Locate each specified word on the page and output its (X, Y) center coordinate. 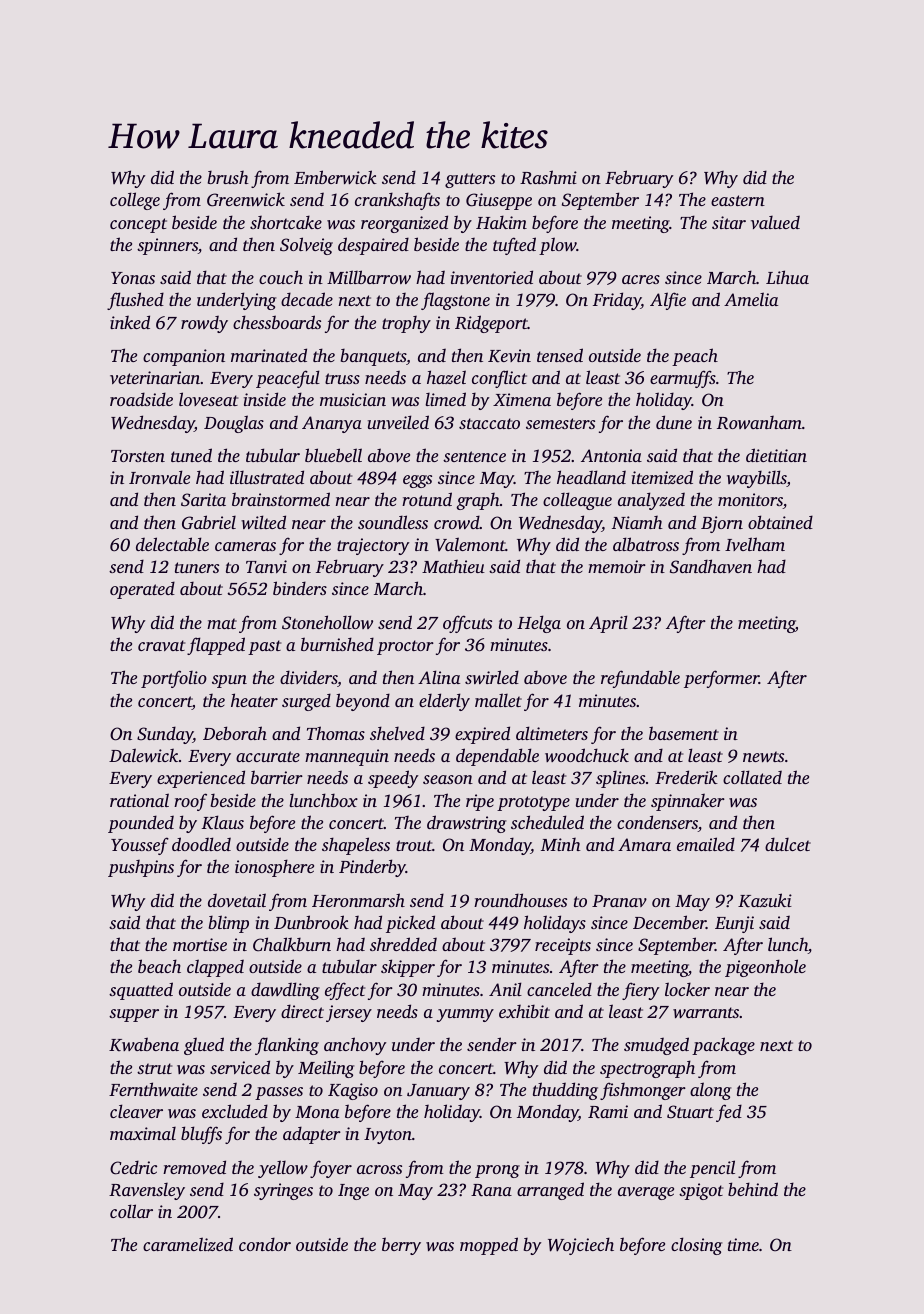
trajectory (373, 546)
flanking (287, 1046)
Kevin (509, 356)
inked (130, 322)
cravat (161, 645)
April (608, 624)
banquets (373, 357)
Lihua (787, 277)
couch (281, 277)
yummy (465, 1015)
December (669, 922)
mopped (489, 1246)
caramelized (188, 1244)
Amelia (751, 299)
